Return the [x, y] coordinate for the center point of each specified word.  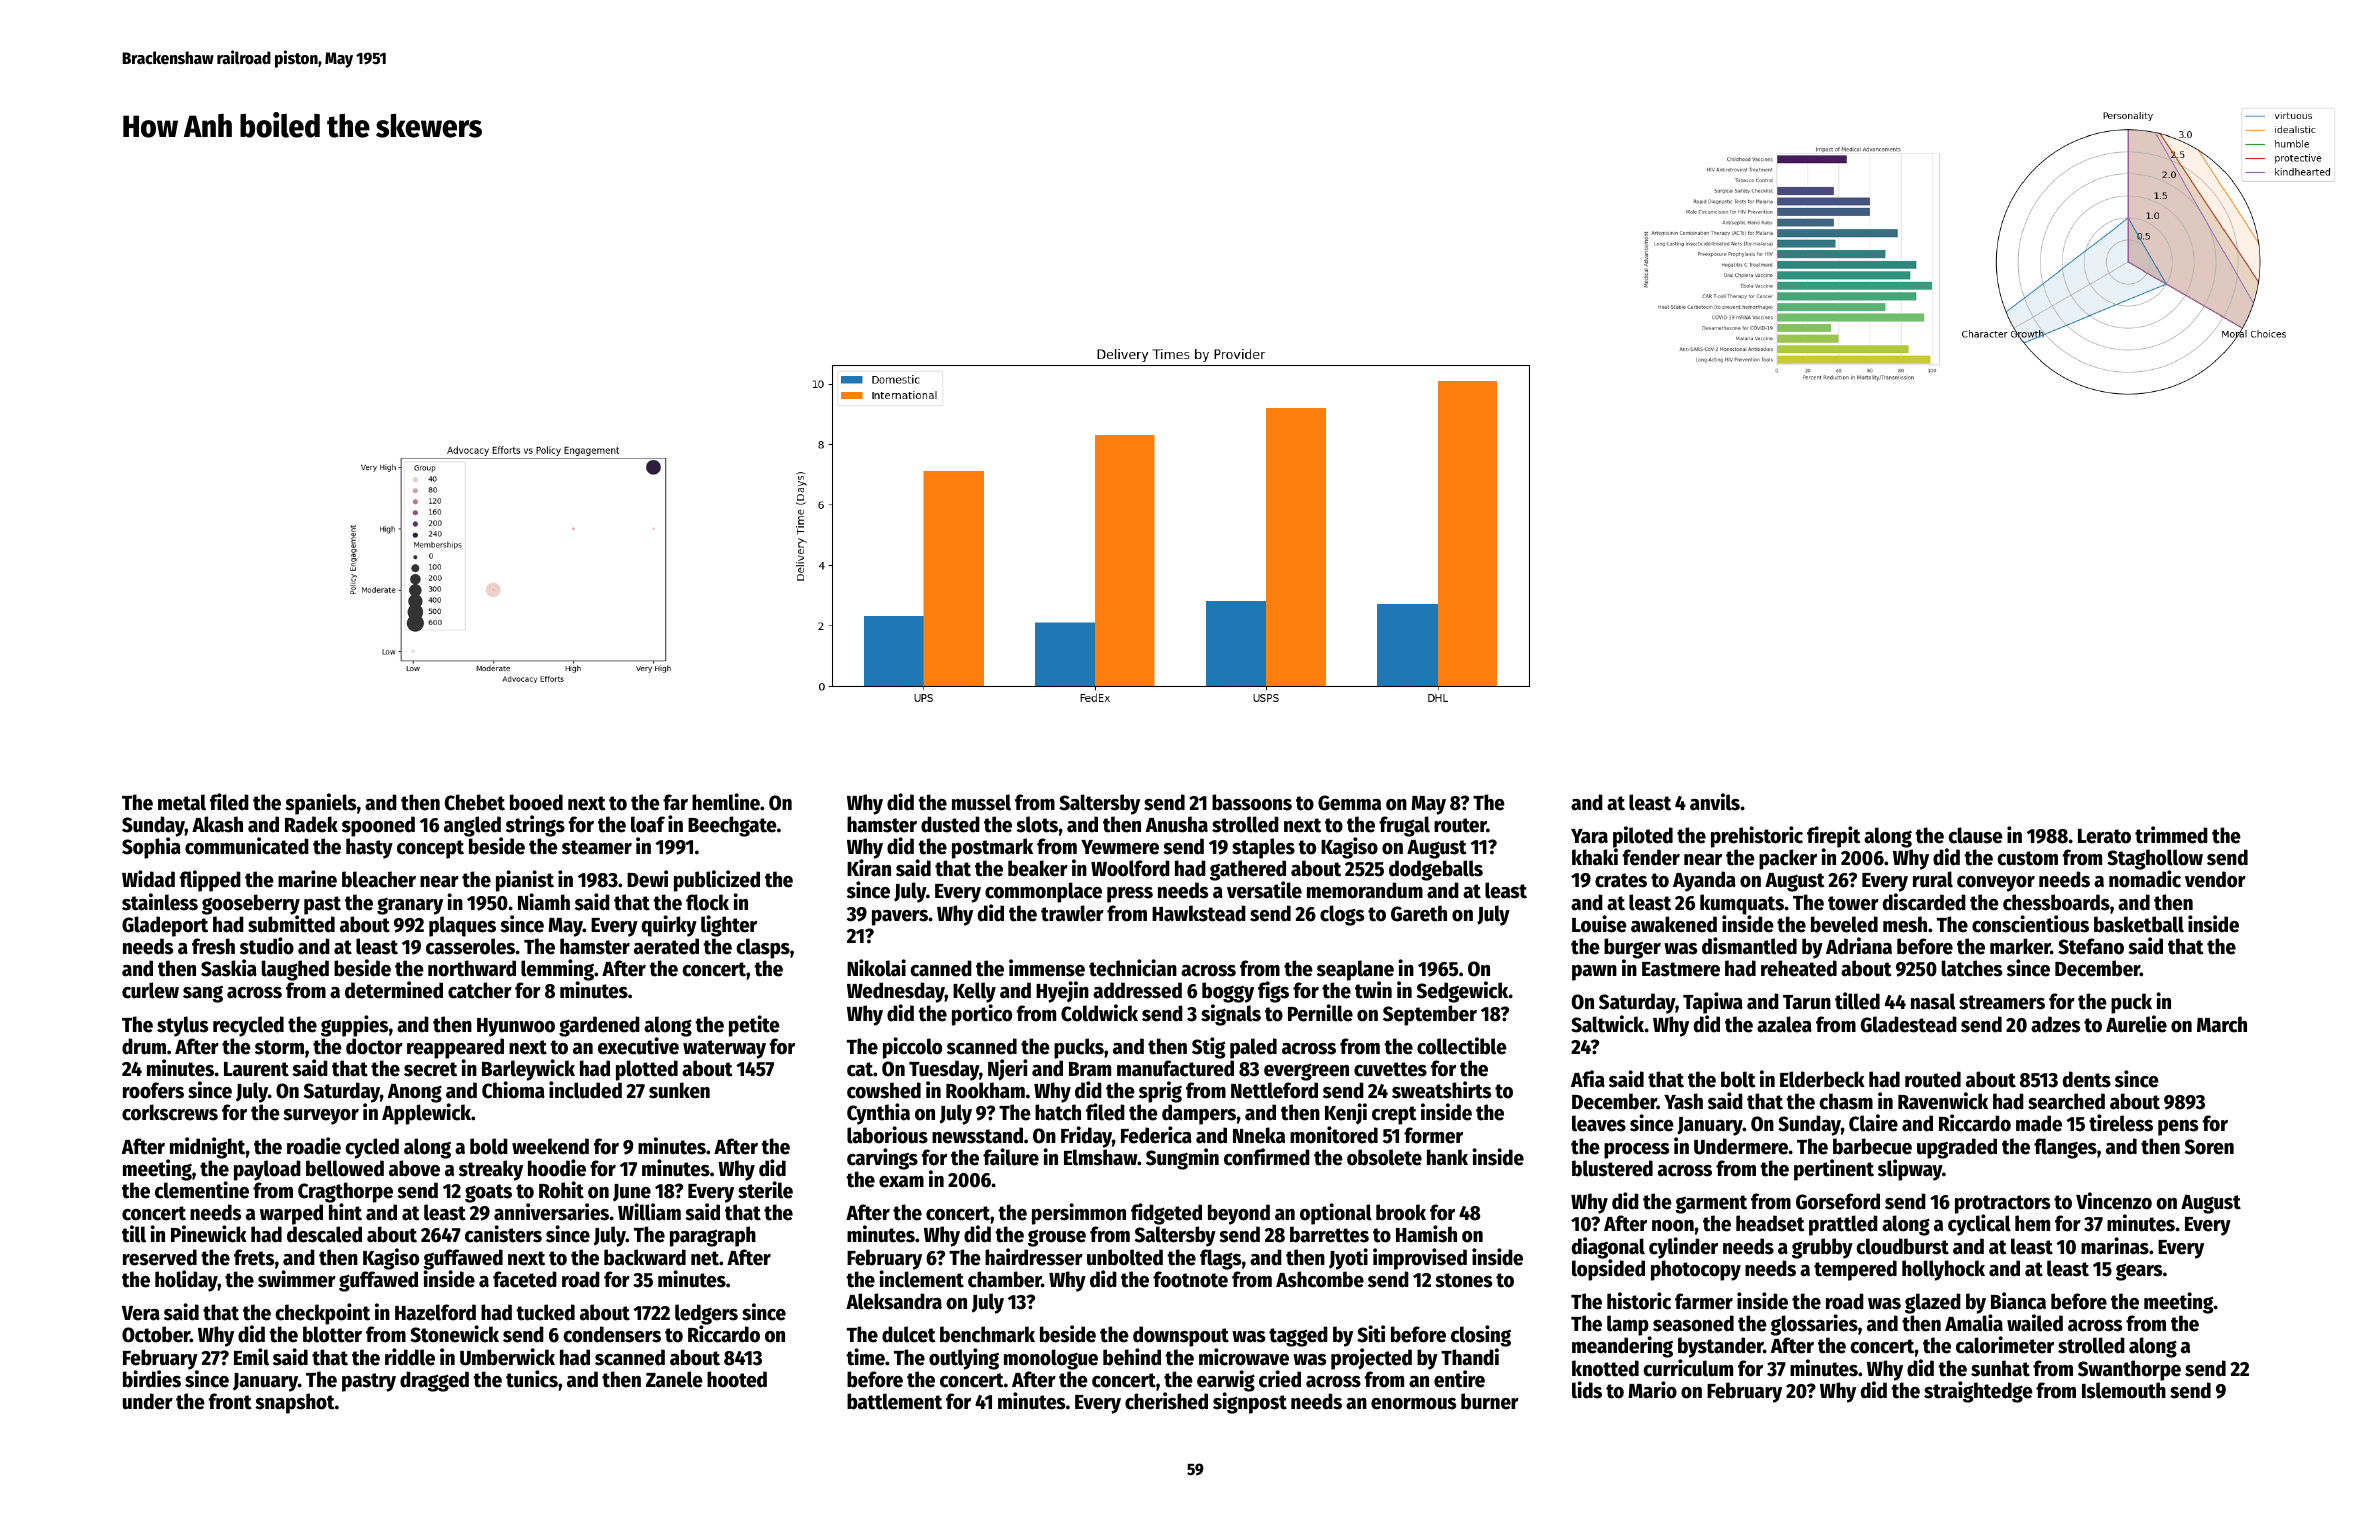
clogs [1342, 915]
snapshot [295, 1403]
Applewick [426, 1114]
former [1433, 1135]
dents [2087, 1079]
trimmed [2171, 835]
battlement [894, 1401]
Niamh [544, 902]
